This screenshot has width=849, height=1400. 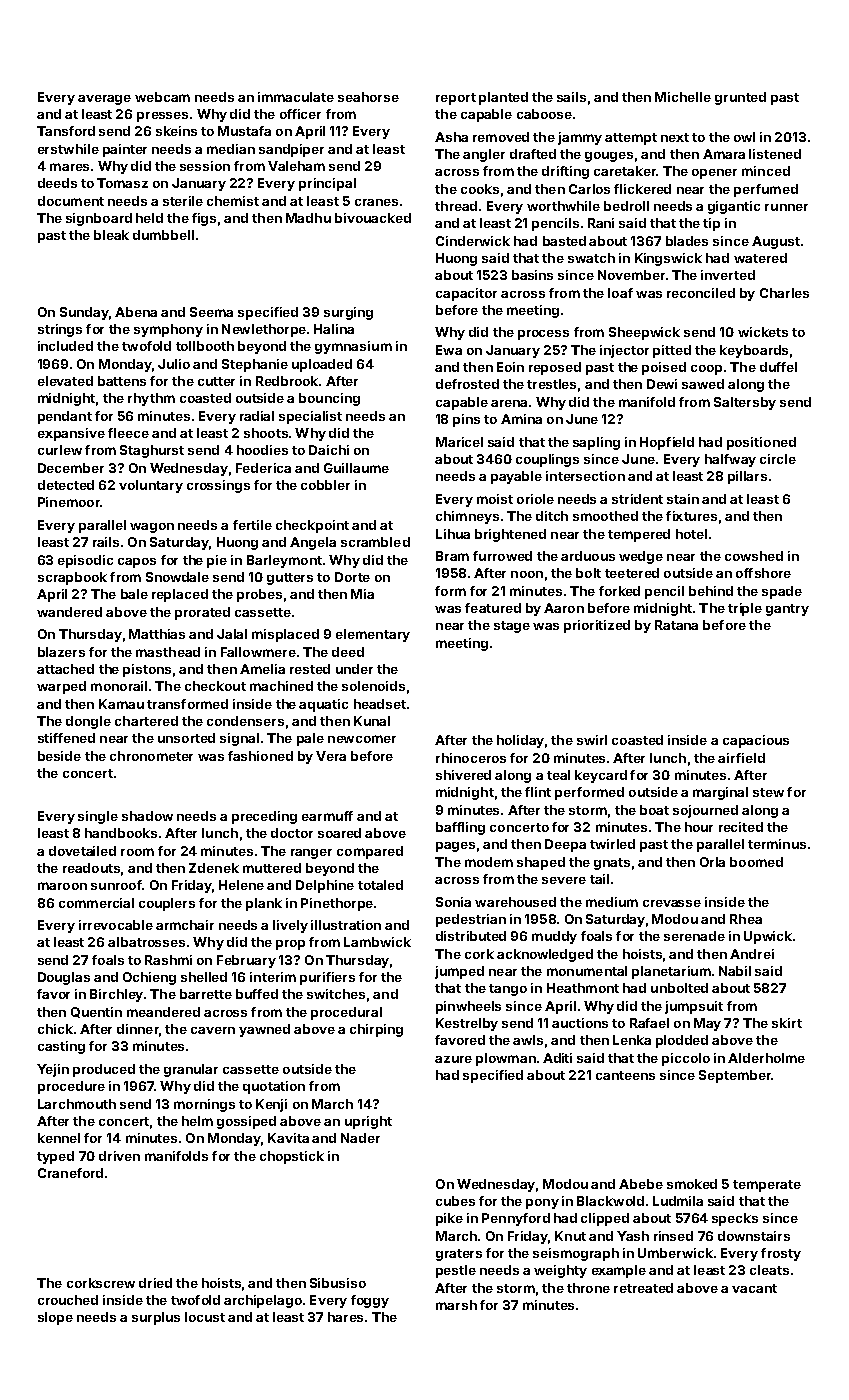 I want to click on armchair, so click(x=185, y=925).
